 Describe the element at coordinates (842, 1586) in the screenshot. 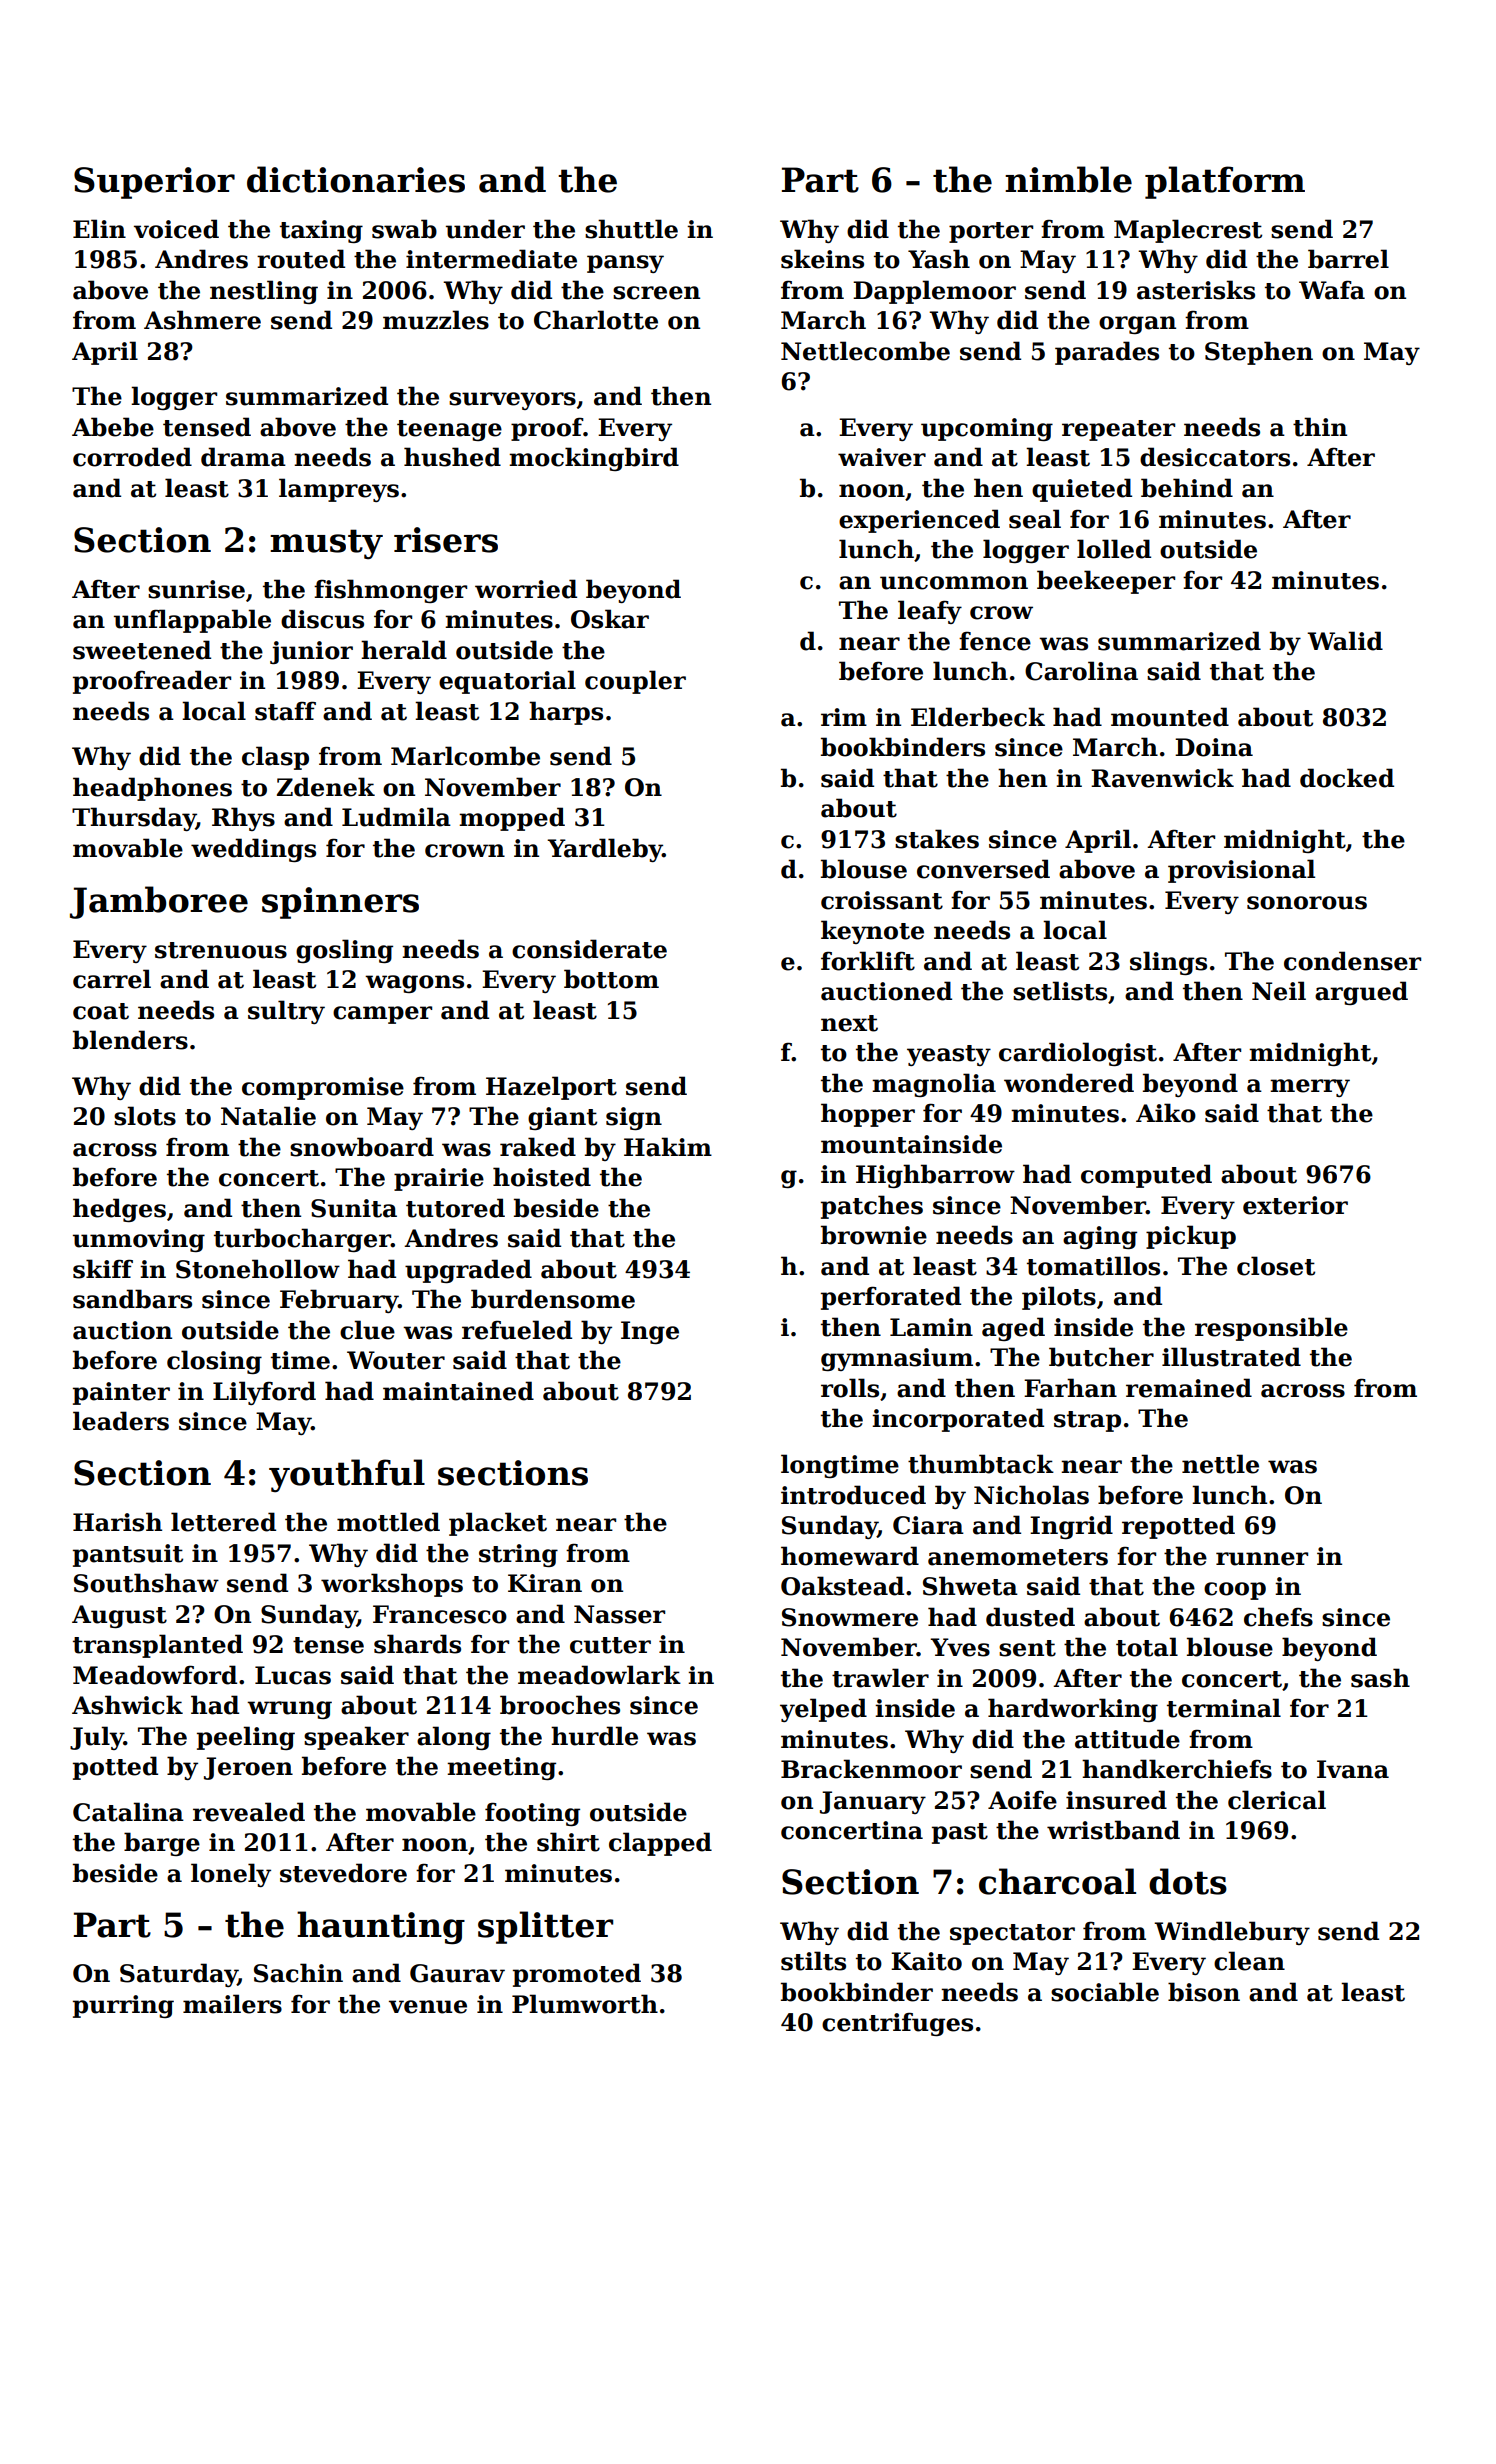

I see `Oakstead` at that location.
